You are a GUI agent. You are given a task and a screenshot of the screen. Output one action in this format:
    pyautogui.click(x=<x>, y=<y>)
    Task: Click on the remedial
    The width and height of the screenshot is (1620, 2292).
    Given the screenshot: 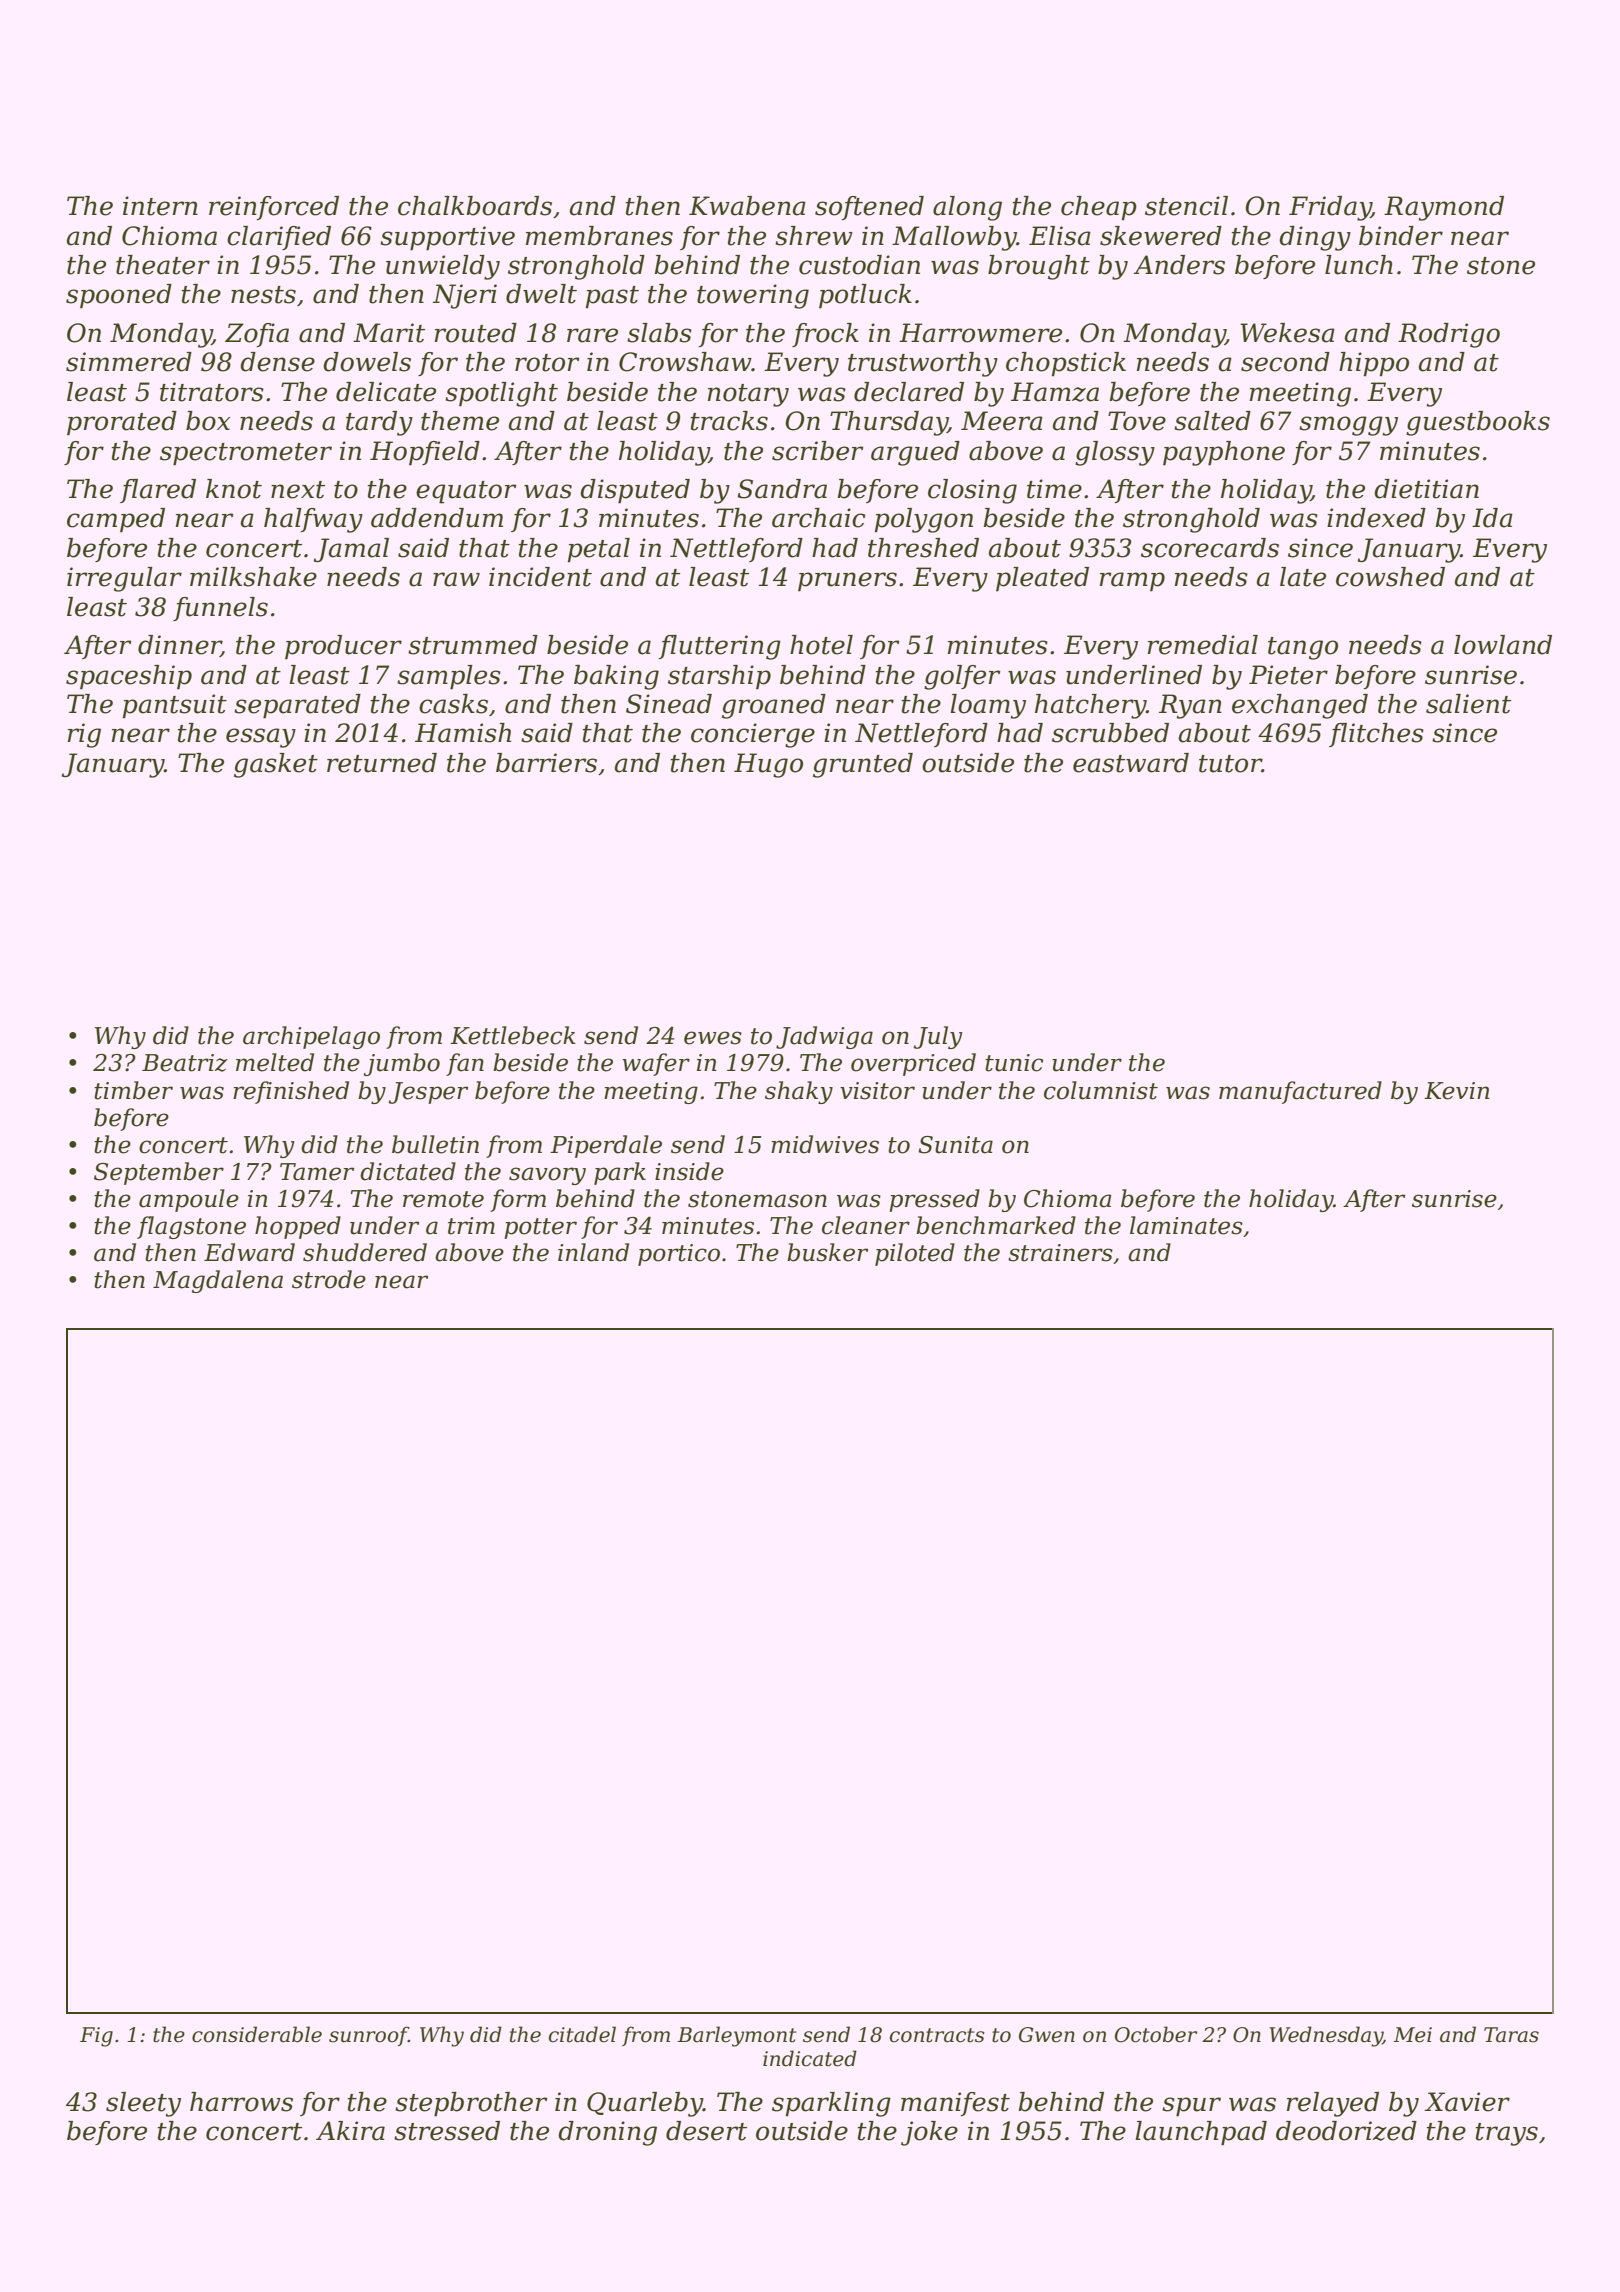 What is the action you would take?
    pyautogui.click(x=1203, y=645)
